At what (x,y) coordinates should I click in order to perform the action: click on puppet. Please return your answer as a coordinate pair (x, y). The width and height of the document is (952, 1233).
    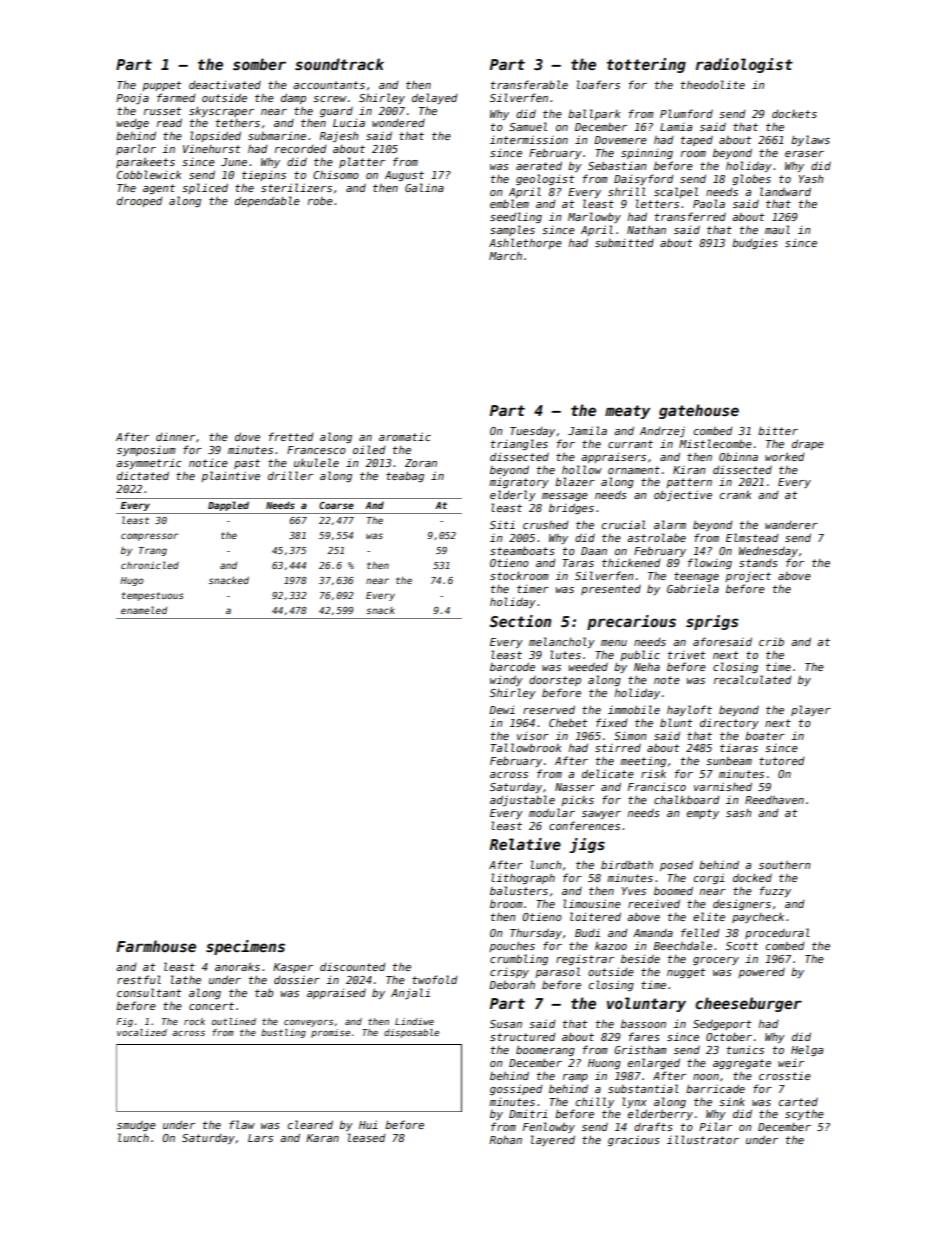
    Looking at the image, I should click on (162, 86).
